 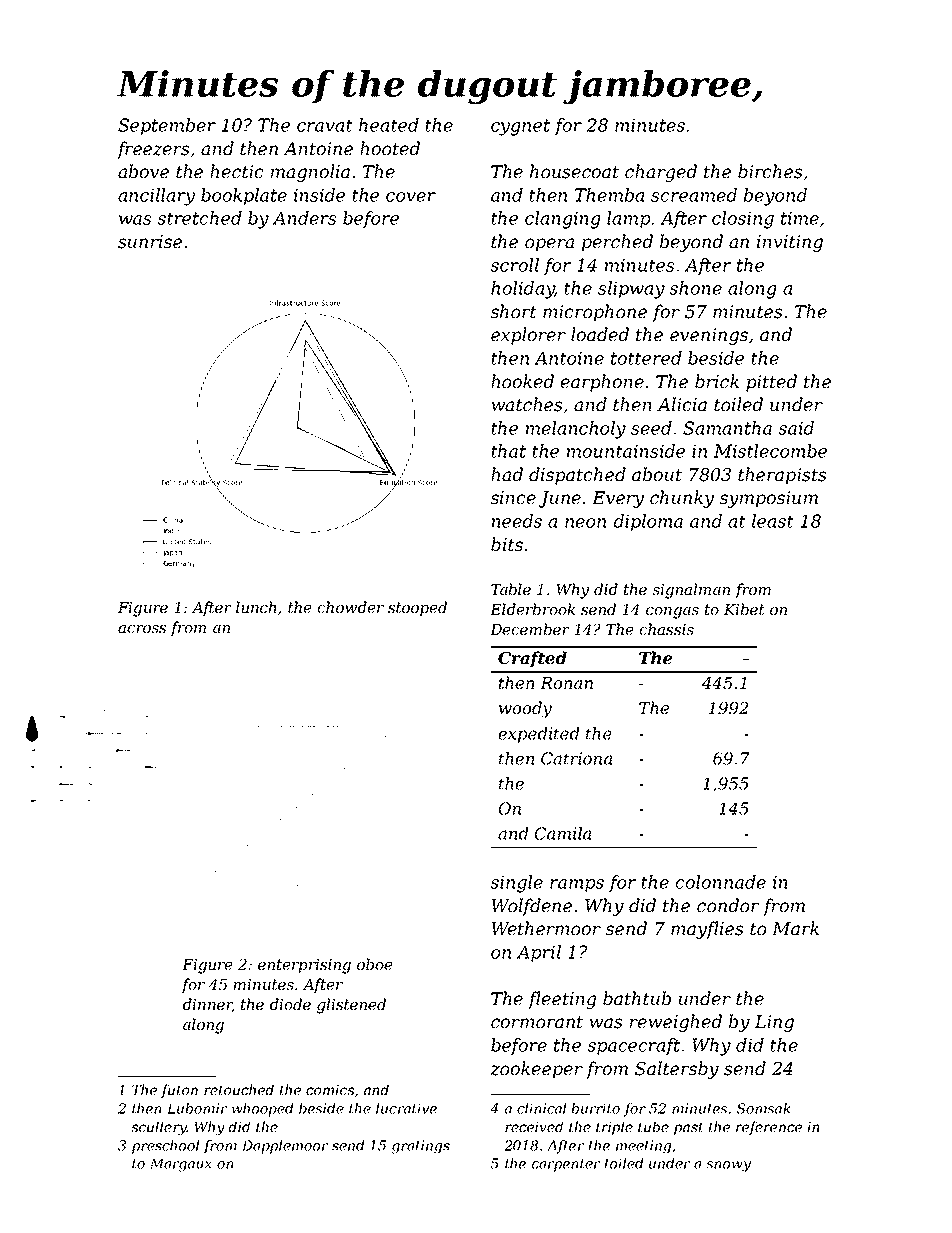 What do you see at coordinates (539, 735) in the document?
I see `expedited` at bounding box center [539, 735].
